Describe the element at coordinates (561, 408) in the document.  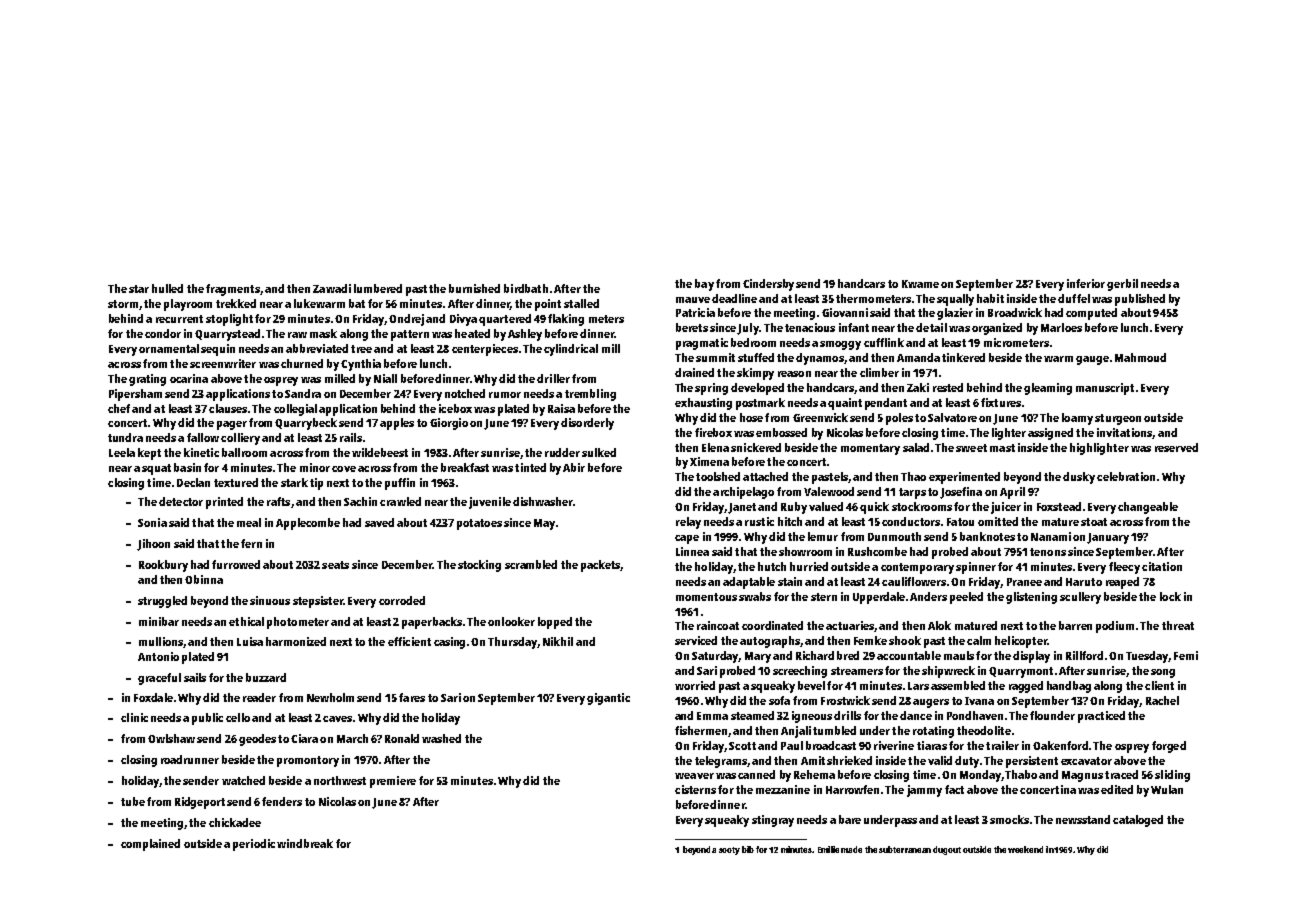
I see `Raisa` at that location.
